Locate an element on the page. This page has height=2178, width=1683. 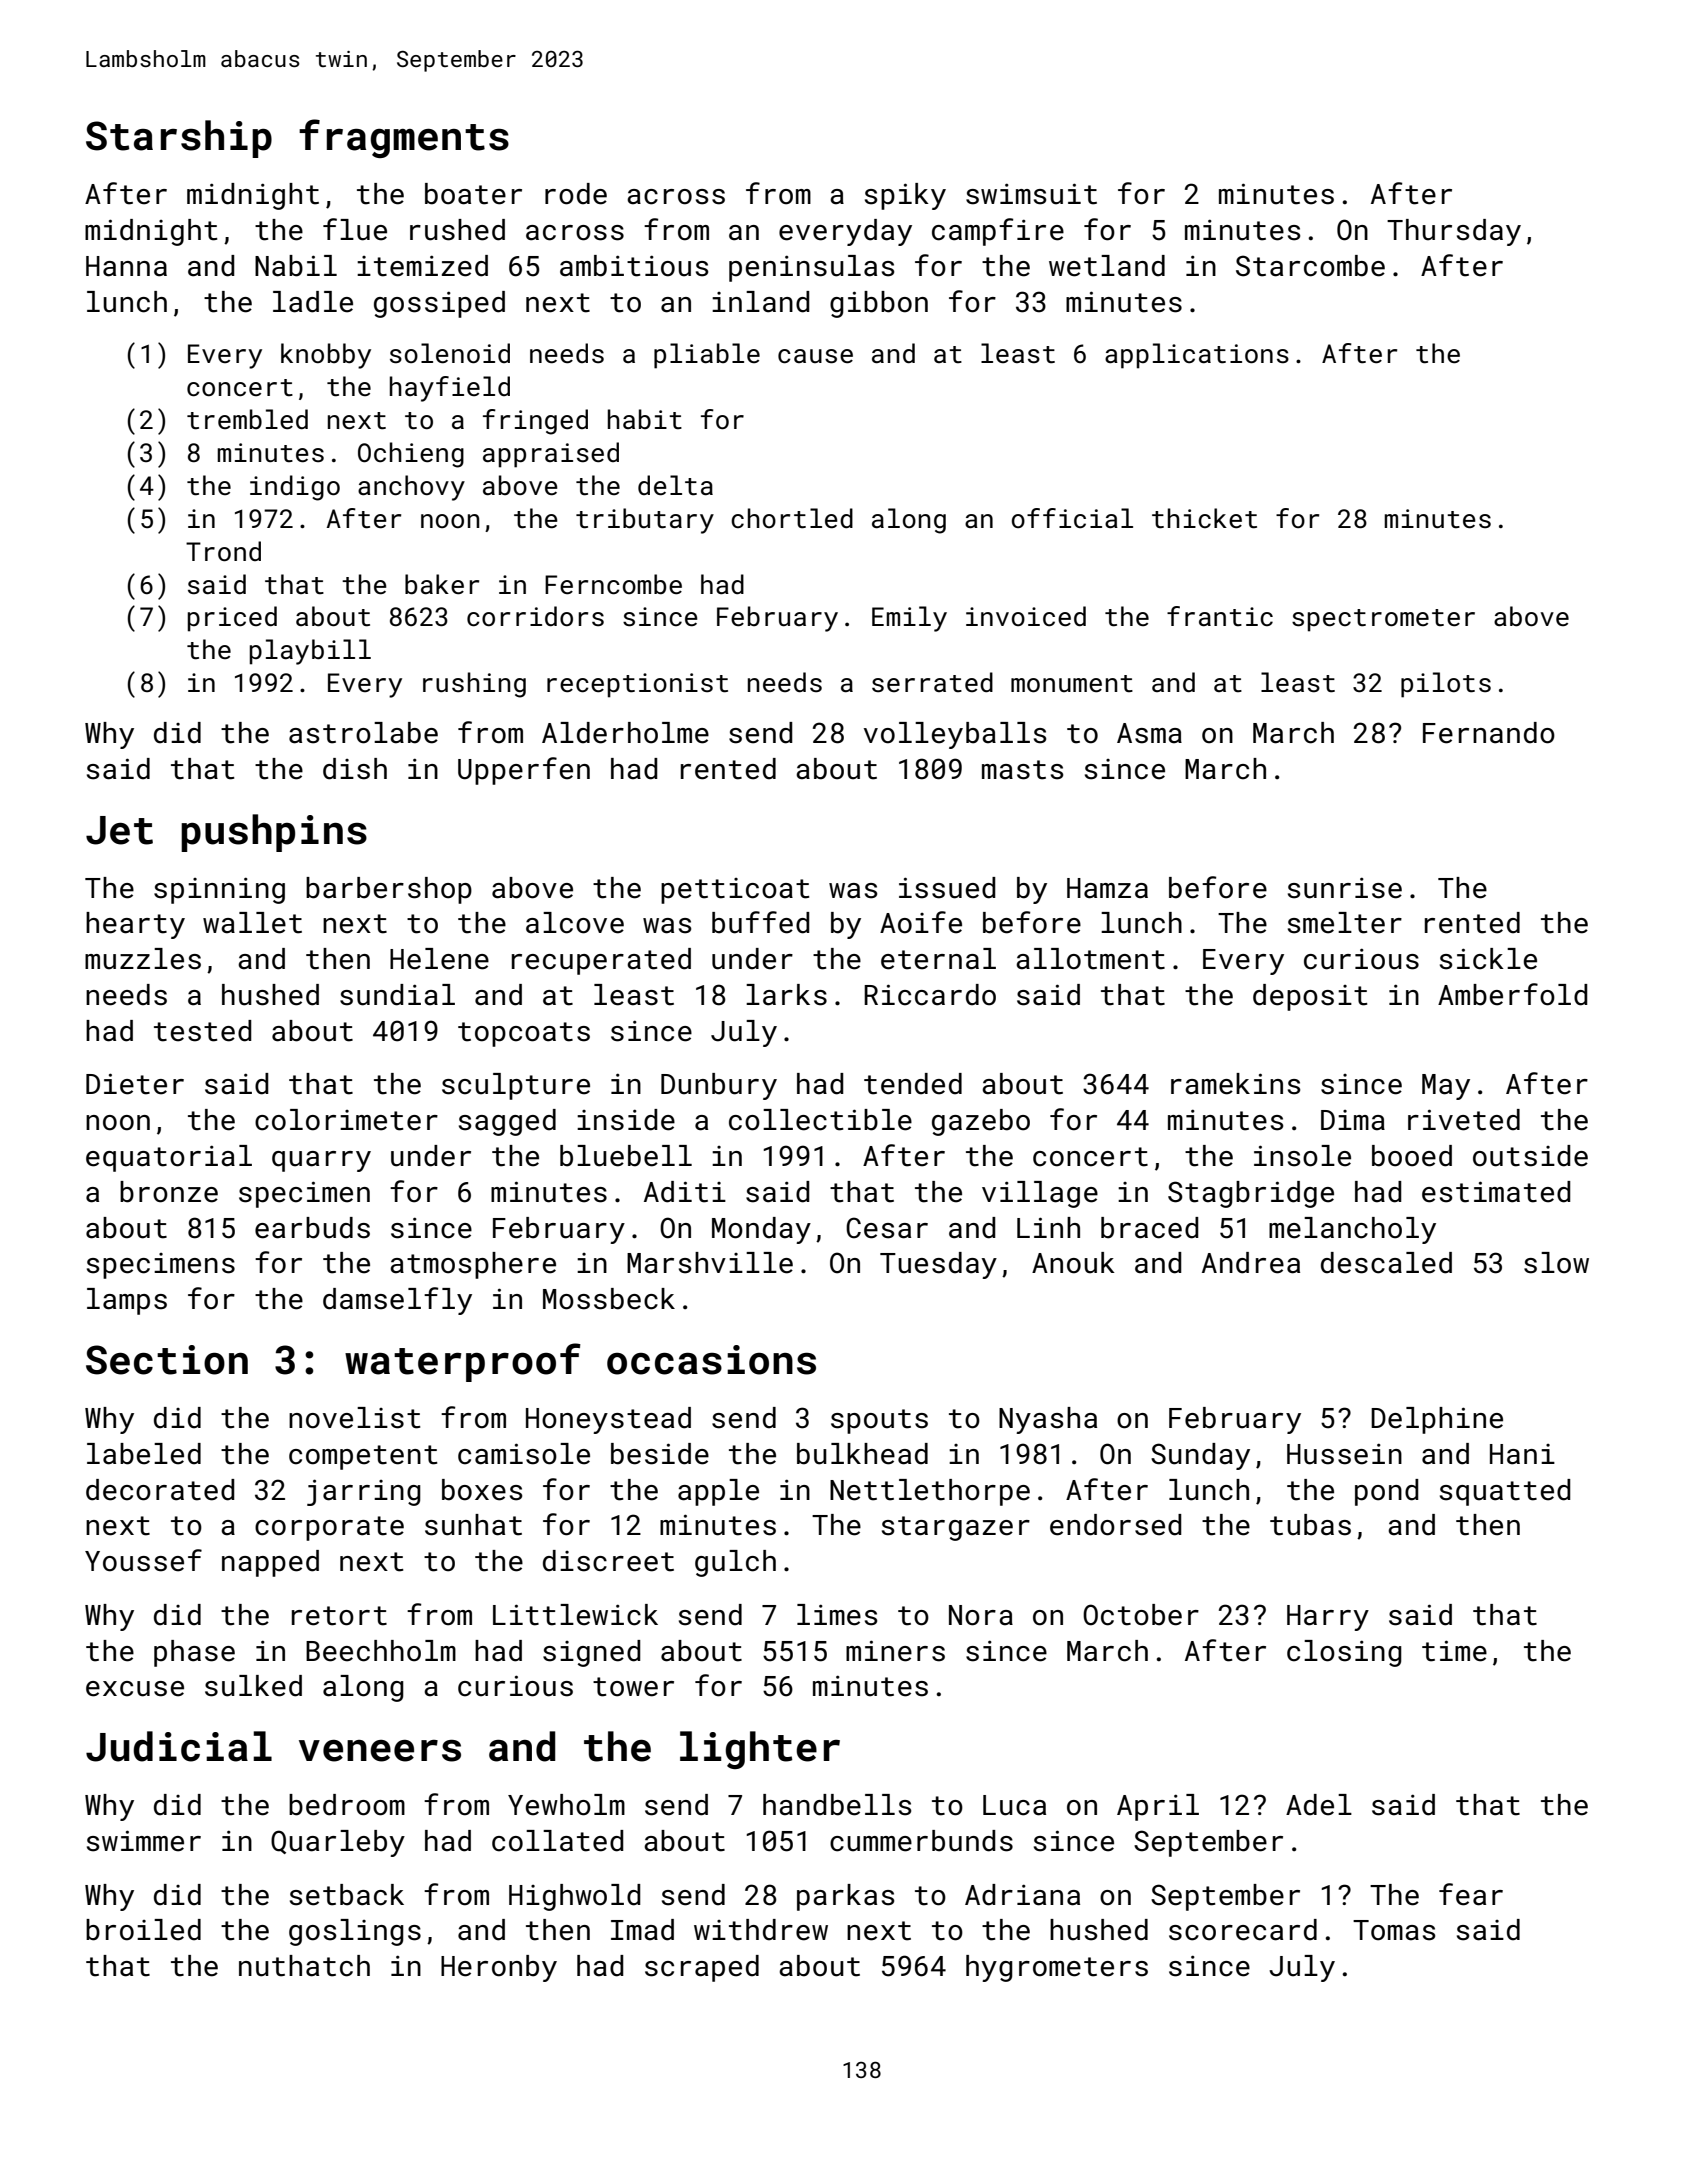
miners is located at coordinates (895, 1651).
